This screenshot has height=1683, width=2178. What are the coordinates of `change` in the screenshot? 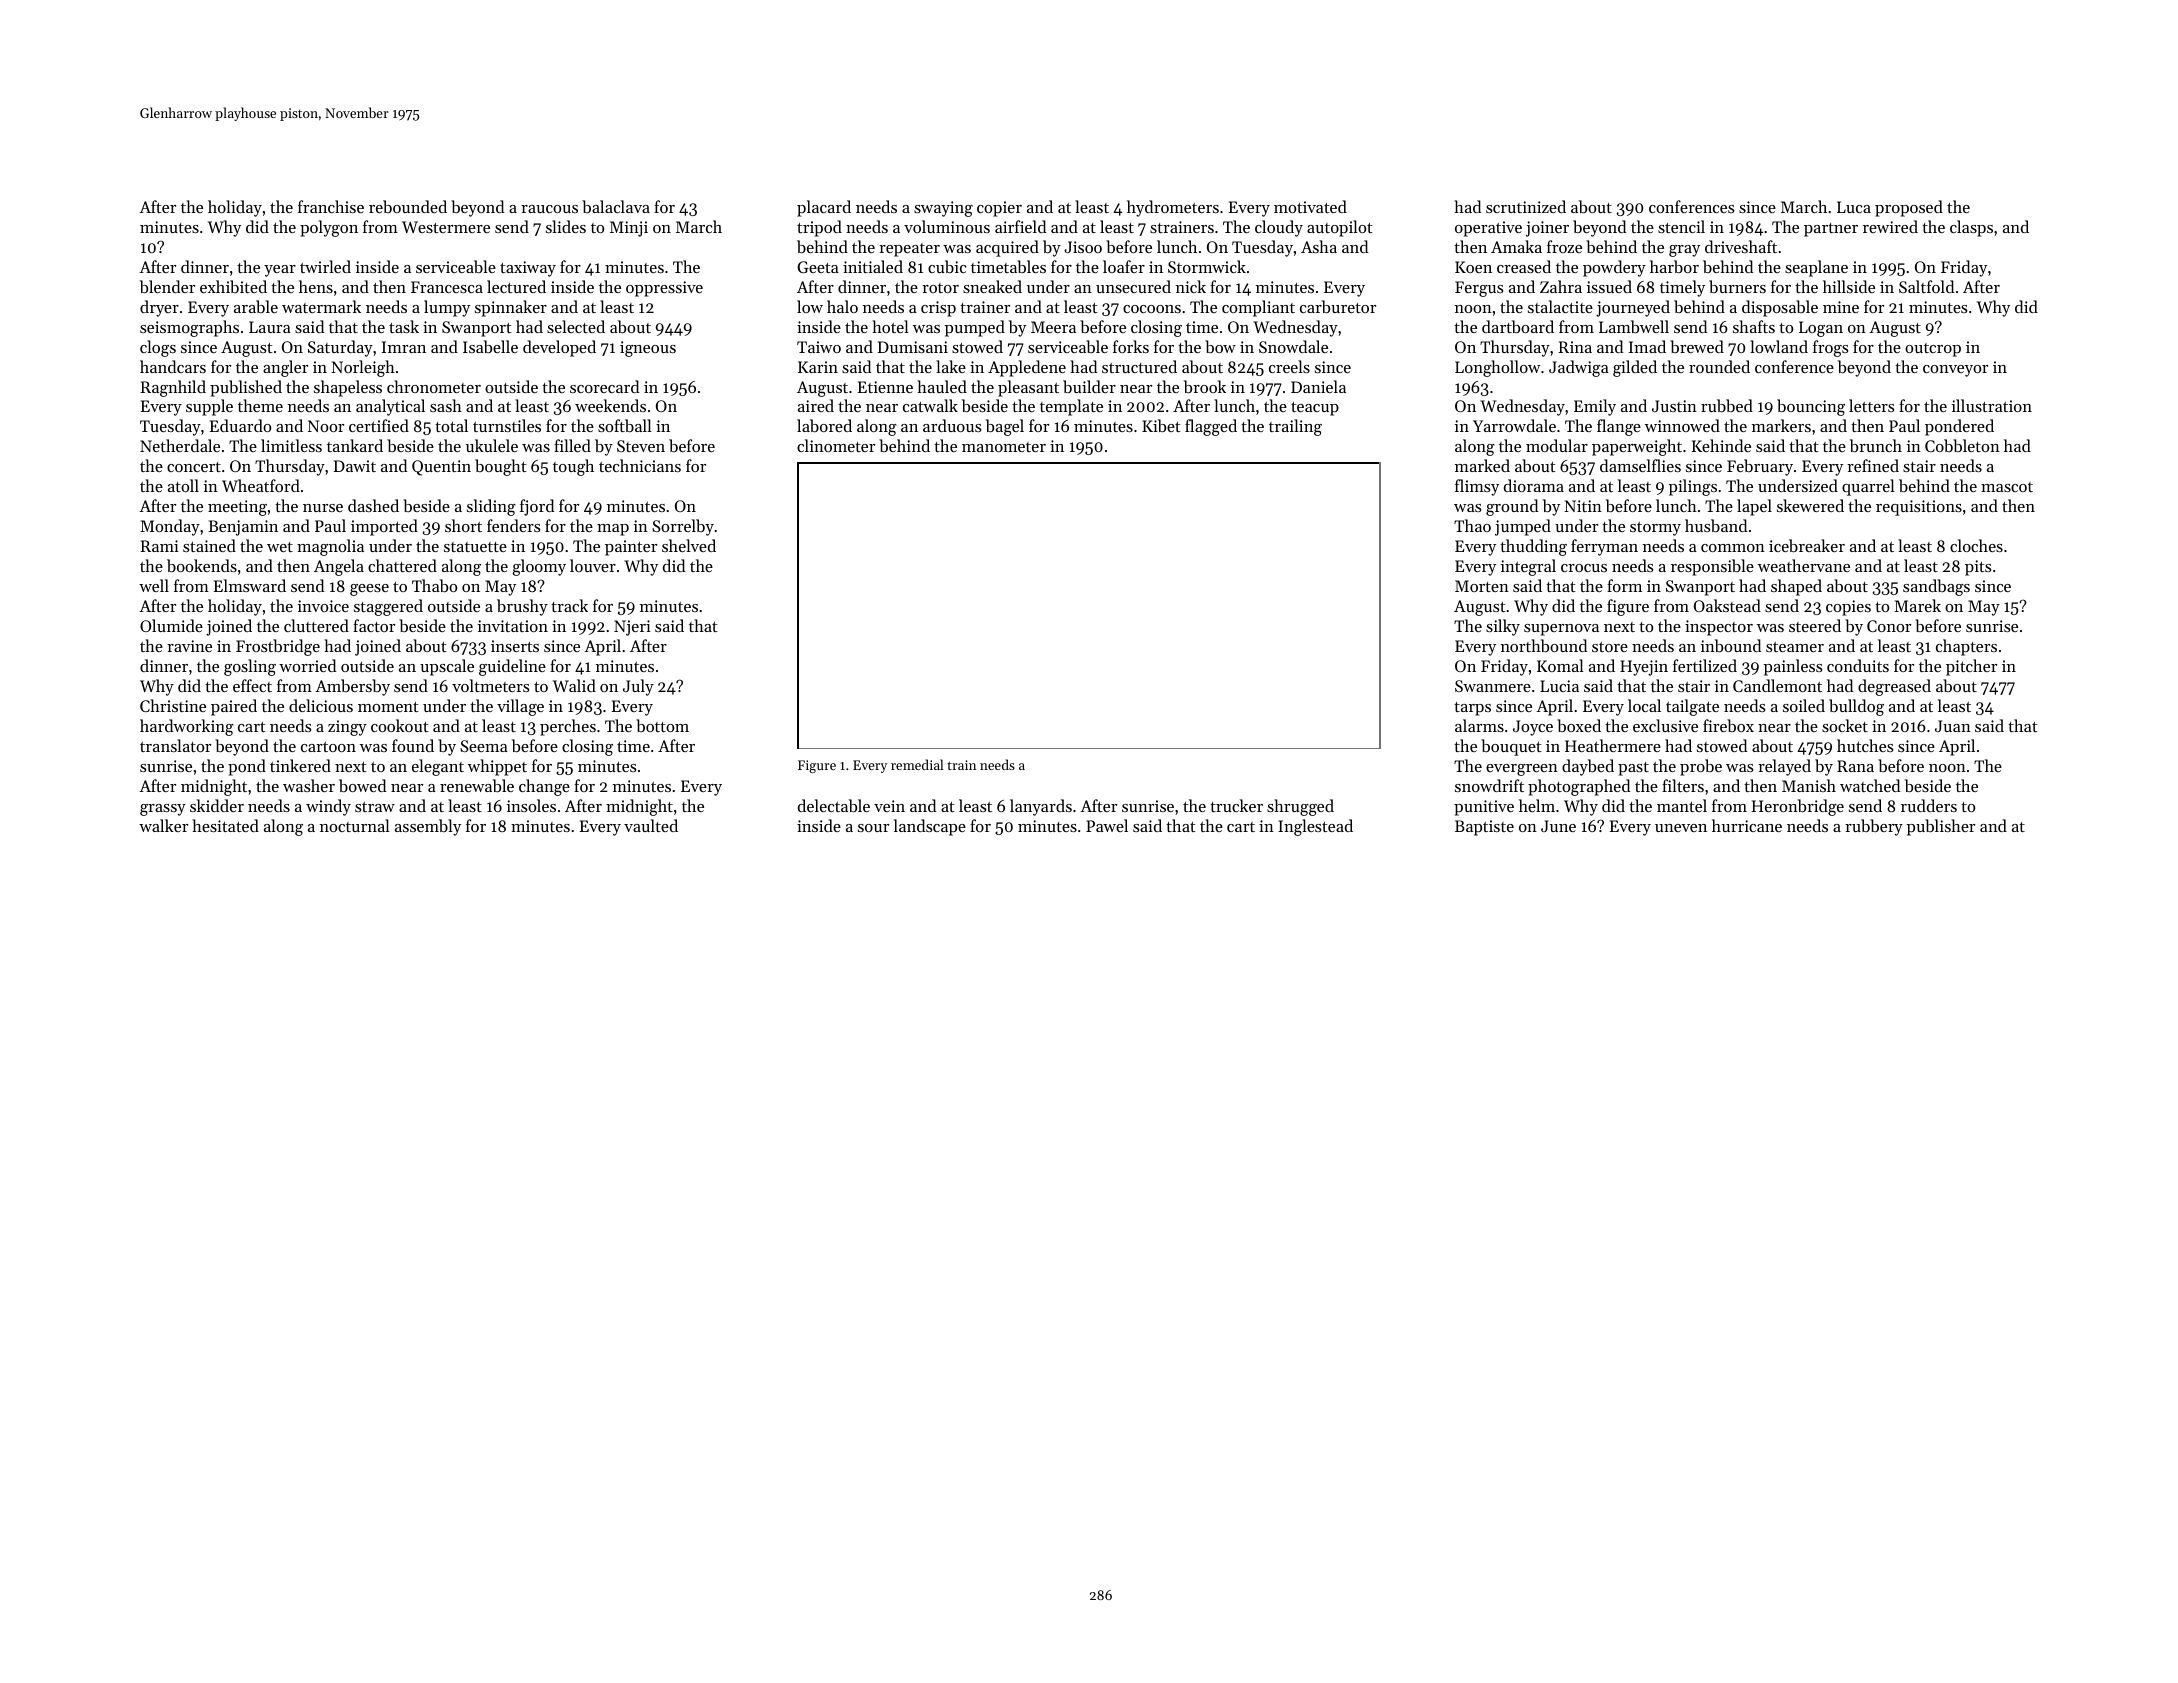 It's located at (544, 787).
